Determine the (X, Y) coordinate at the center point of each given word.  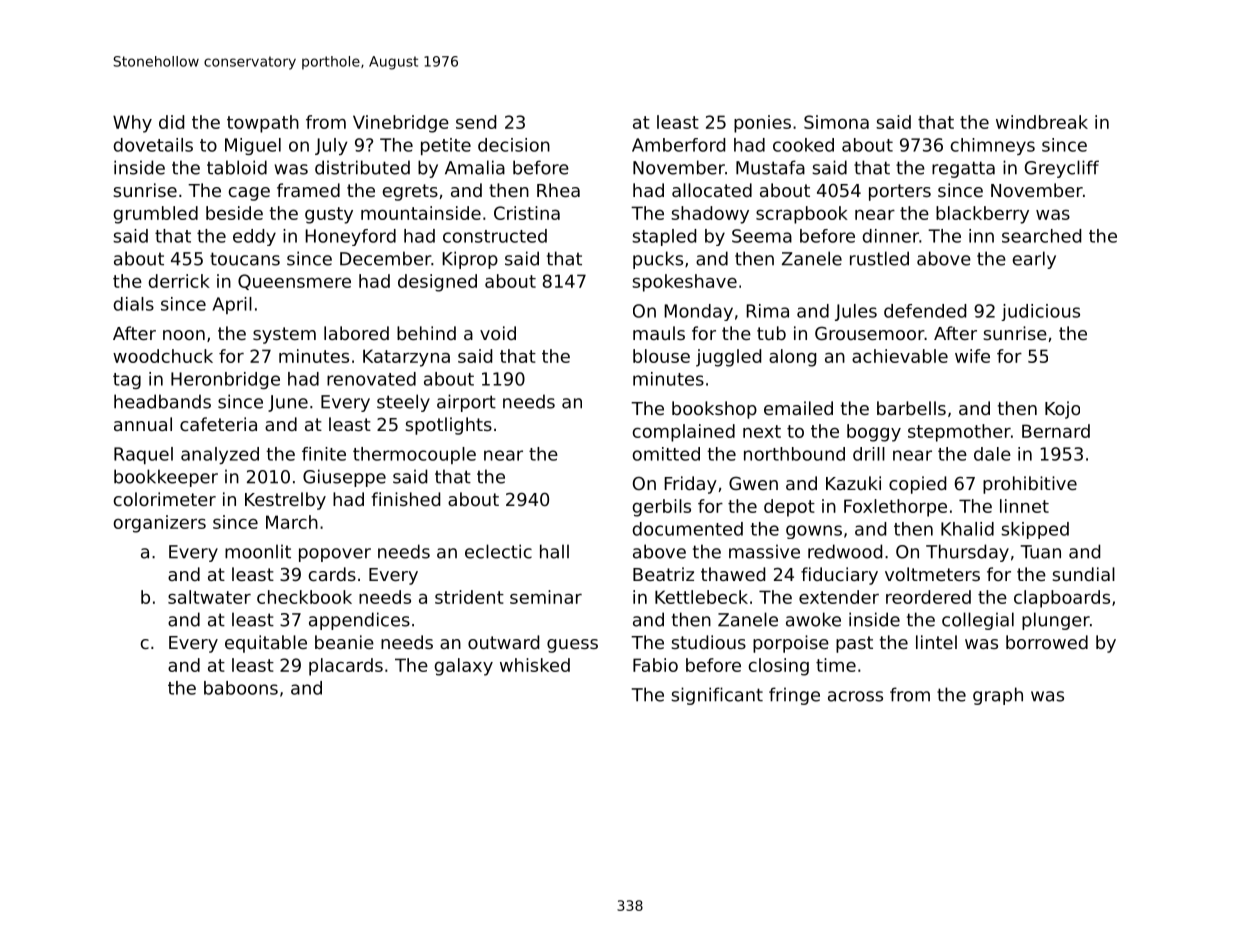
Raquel (143, 455)
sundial (1083, 574)
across (855, 696)
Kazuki (853, 483)
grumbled (156, 215)
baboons (241, 688)
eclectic (498, 551)
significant (717, 696)
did (171, 122)
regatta (963, 169)
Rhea (558, 190)
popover (335, 555)
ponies (762, 124)
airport (466, 403)
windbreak (1042, 122)
